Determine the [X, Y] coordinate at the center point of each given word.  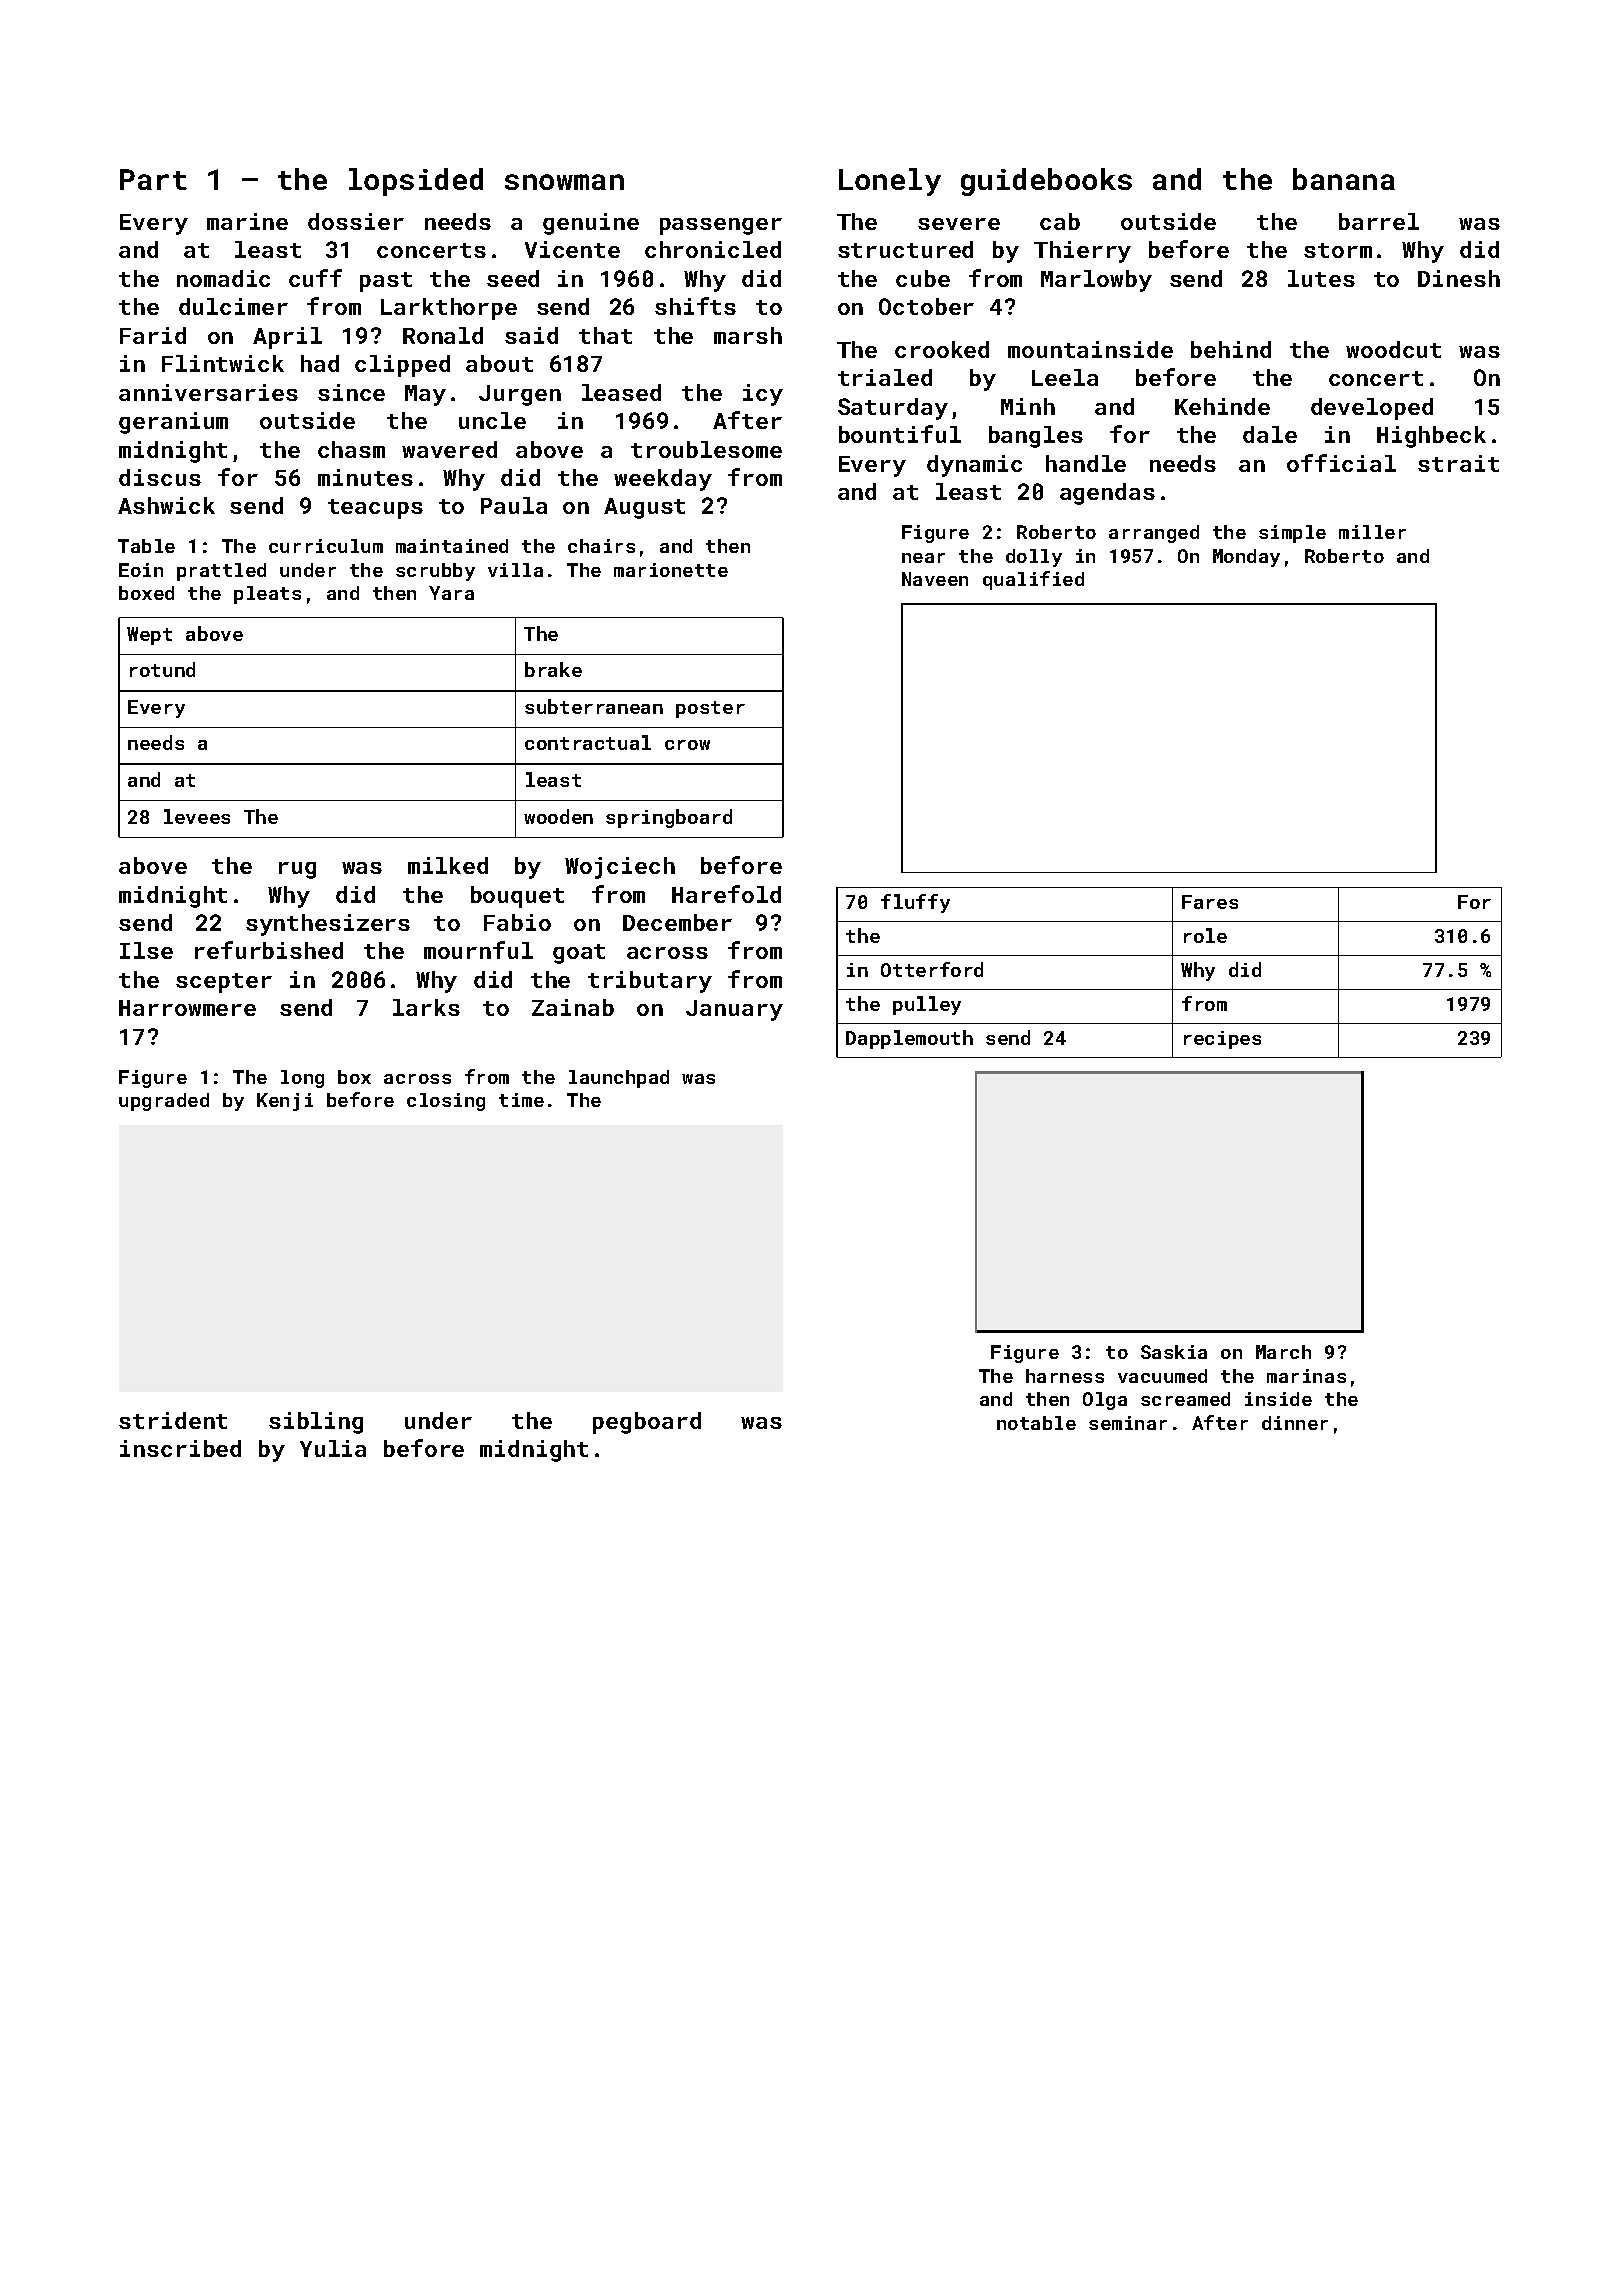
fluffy [915, 903]
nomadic [223, 278]
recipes [1222, 1040]
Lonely [890, 182]
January [734, 1010]
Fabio [517, 922]
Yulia [333, 1448]
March [1283, 1352]
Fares [1210, 902]
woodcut [1393, 349]
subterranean [594, 706]
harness [1065, 1376]
